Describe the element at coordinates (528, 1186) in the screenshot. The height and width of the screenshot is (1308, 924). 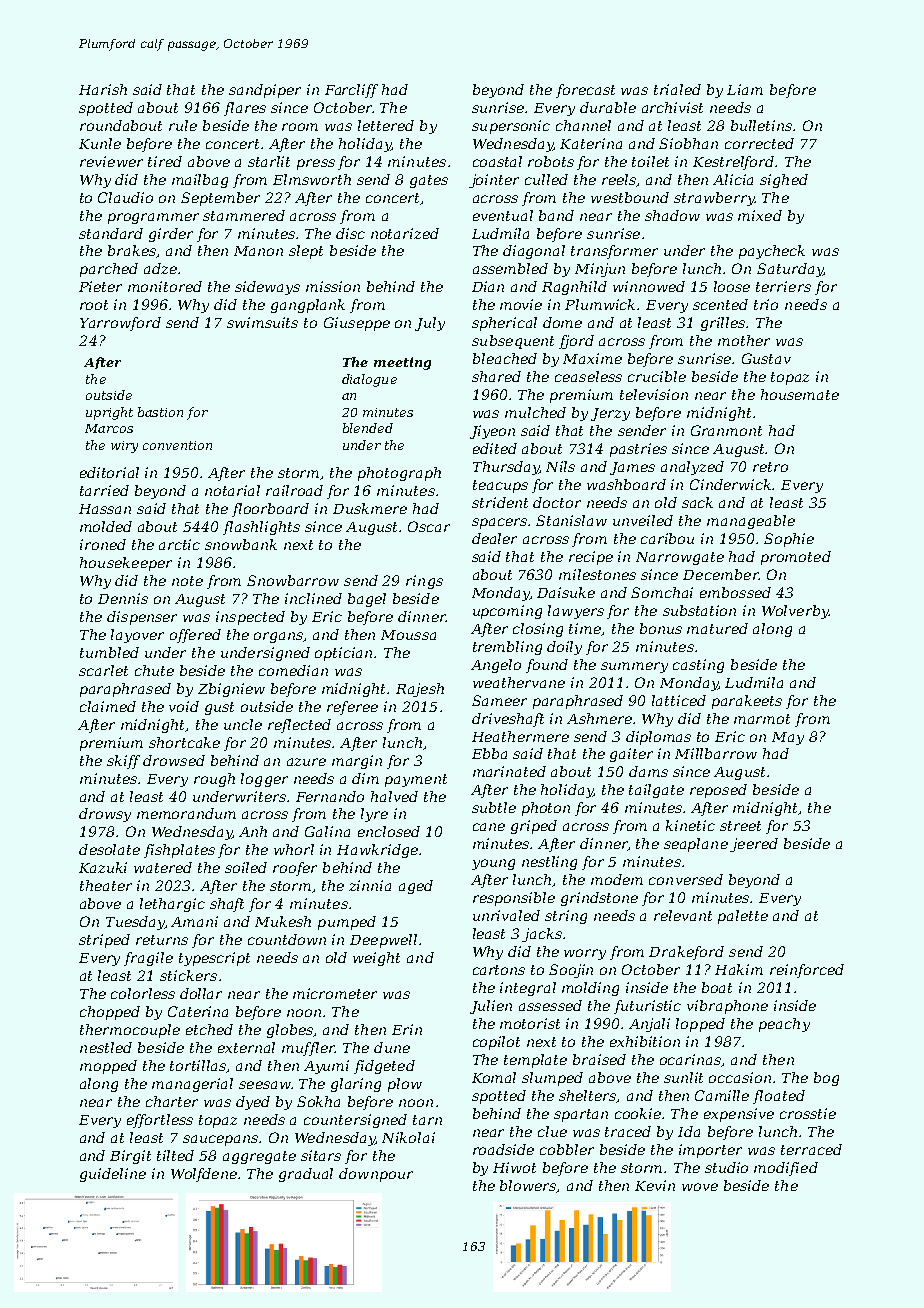
I see `blowers` at that location.
